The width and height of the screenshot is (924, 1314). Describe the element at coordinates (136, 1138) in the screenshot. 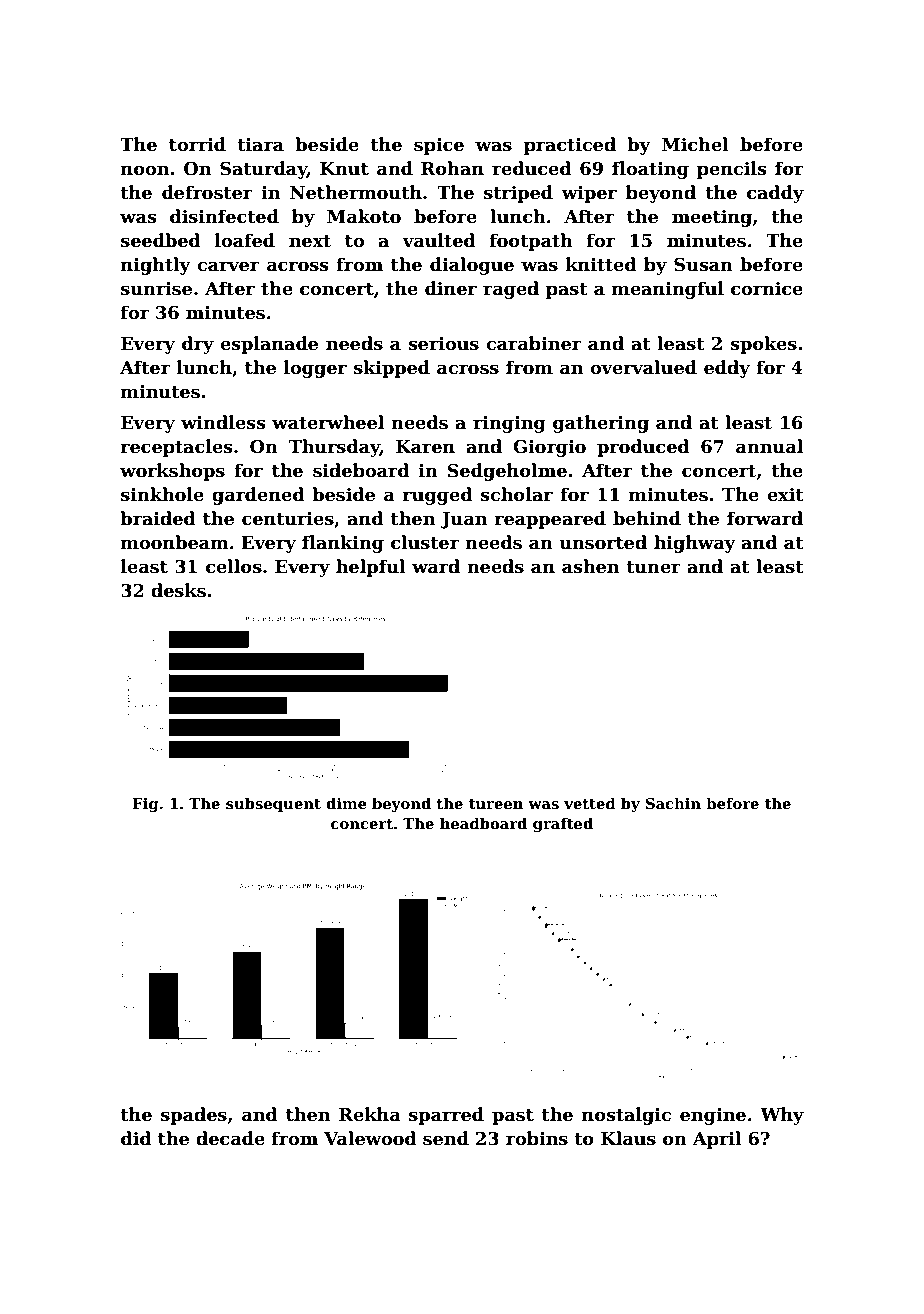

I see `did` at that location.
